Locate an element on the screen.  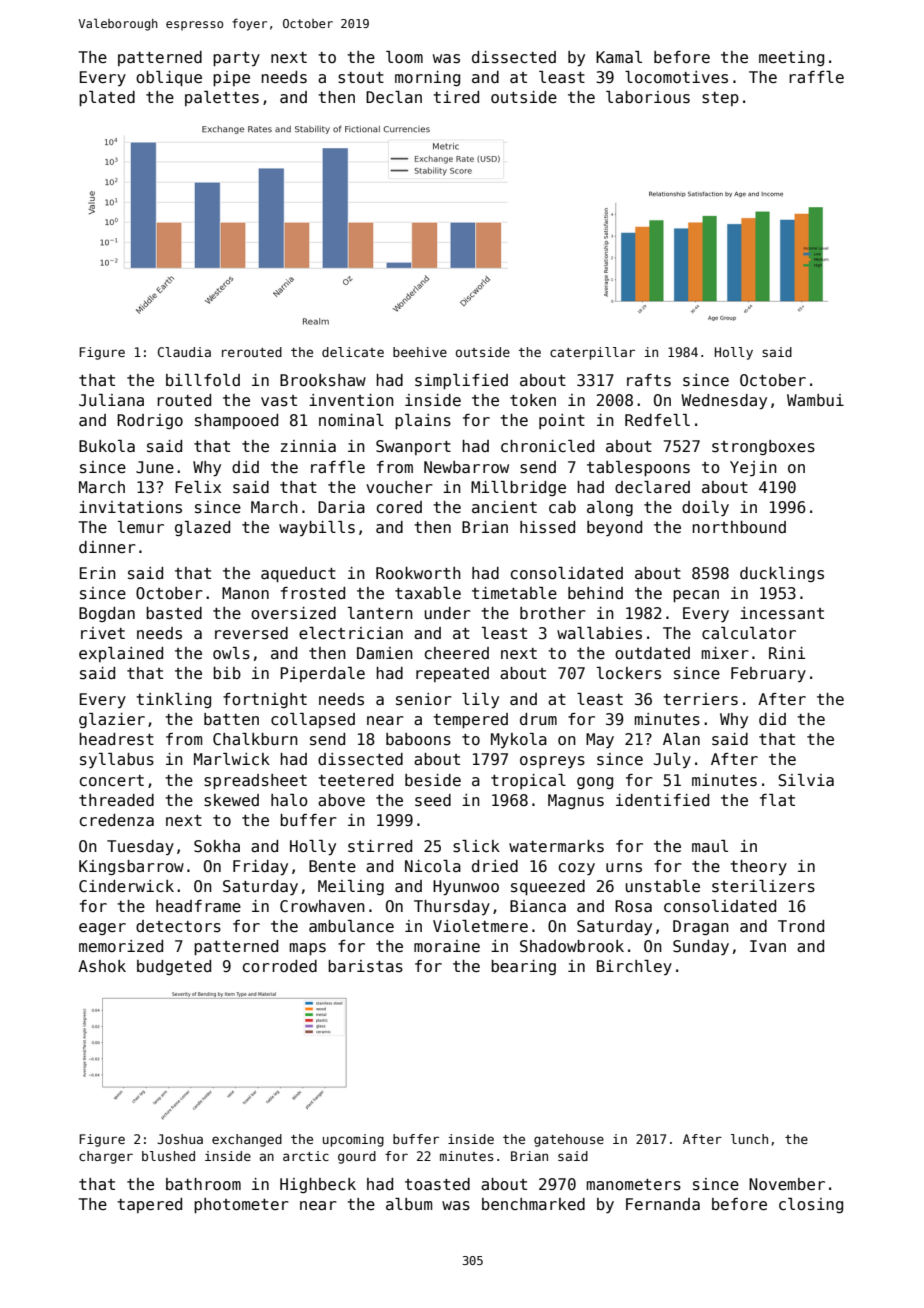
Damien is located at coordinates (385, 653).
